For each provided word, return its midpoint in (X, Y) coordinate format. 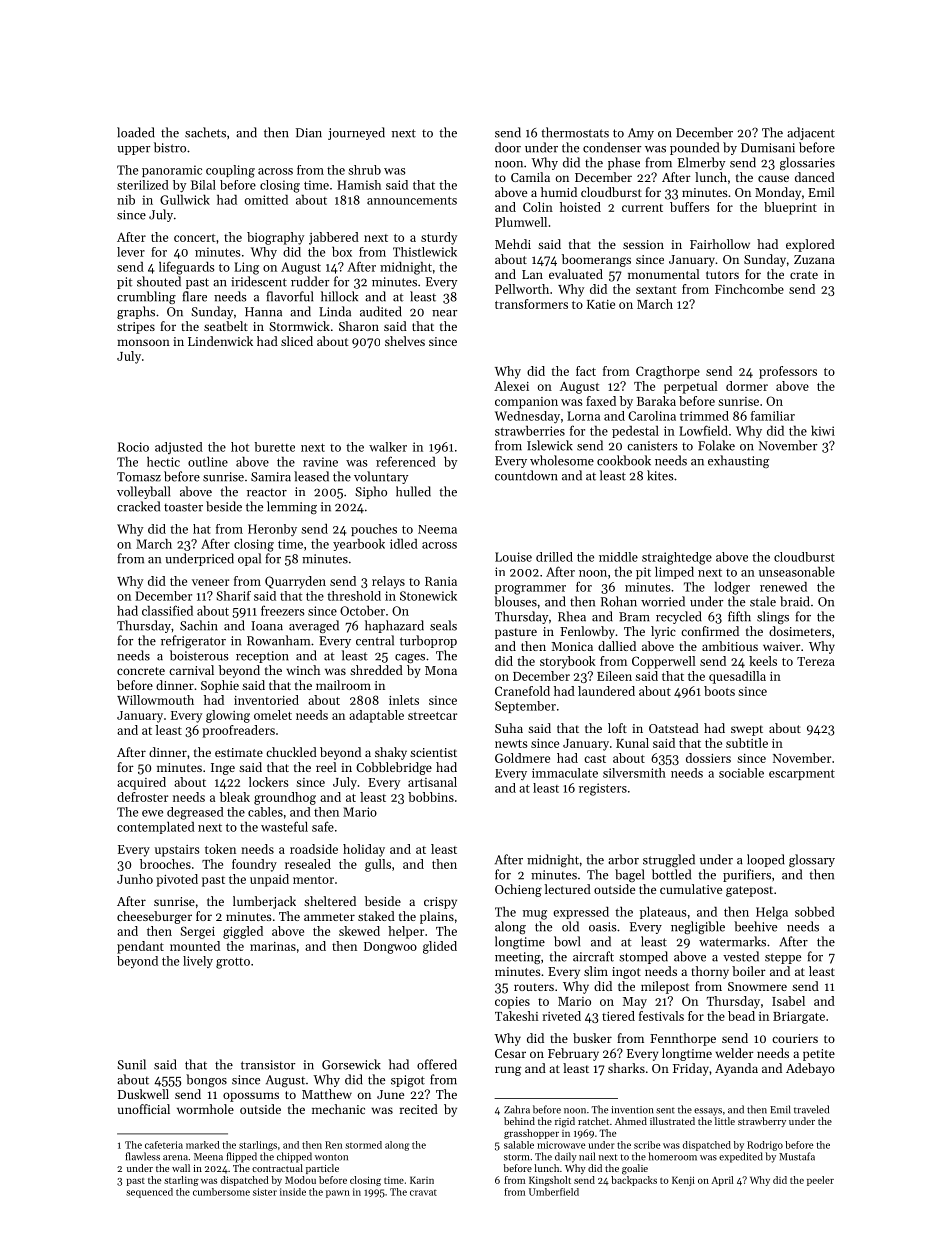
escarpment (802, 774)
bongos (206, 1080)
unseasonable (797, 572)
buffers (689, 207)
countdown (526, 475)
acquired (141, 783)
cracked (138, 506)
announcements (412, 200)
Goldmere (522, 758)
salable (519, 1145)
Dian (309, 133)
